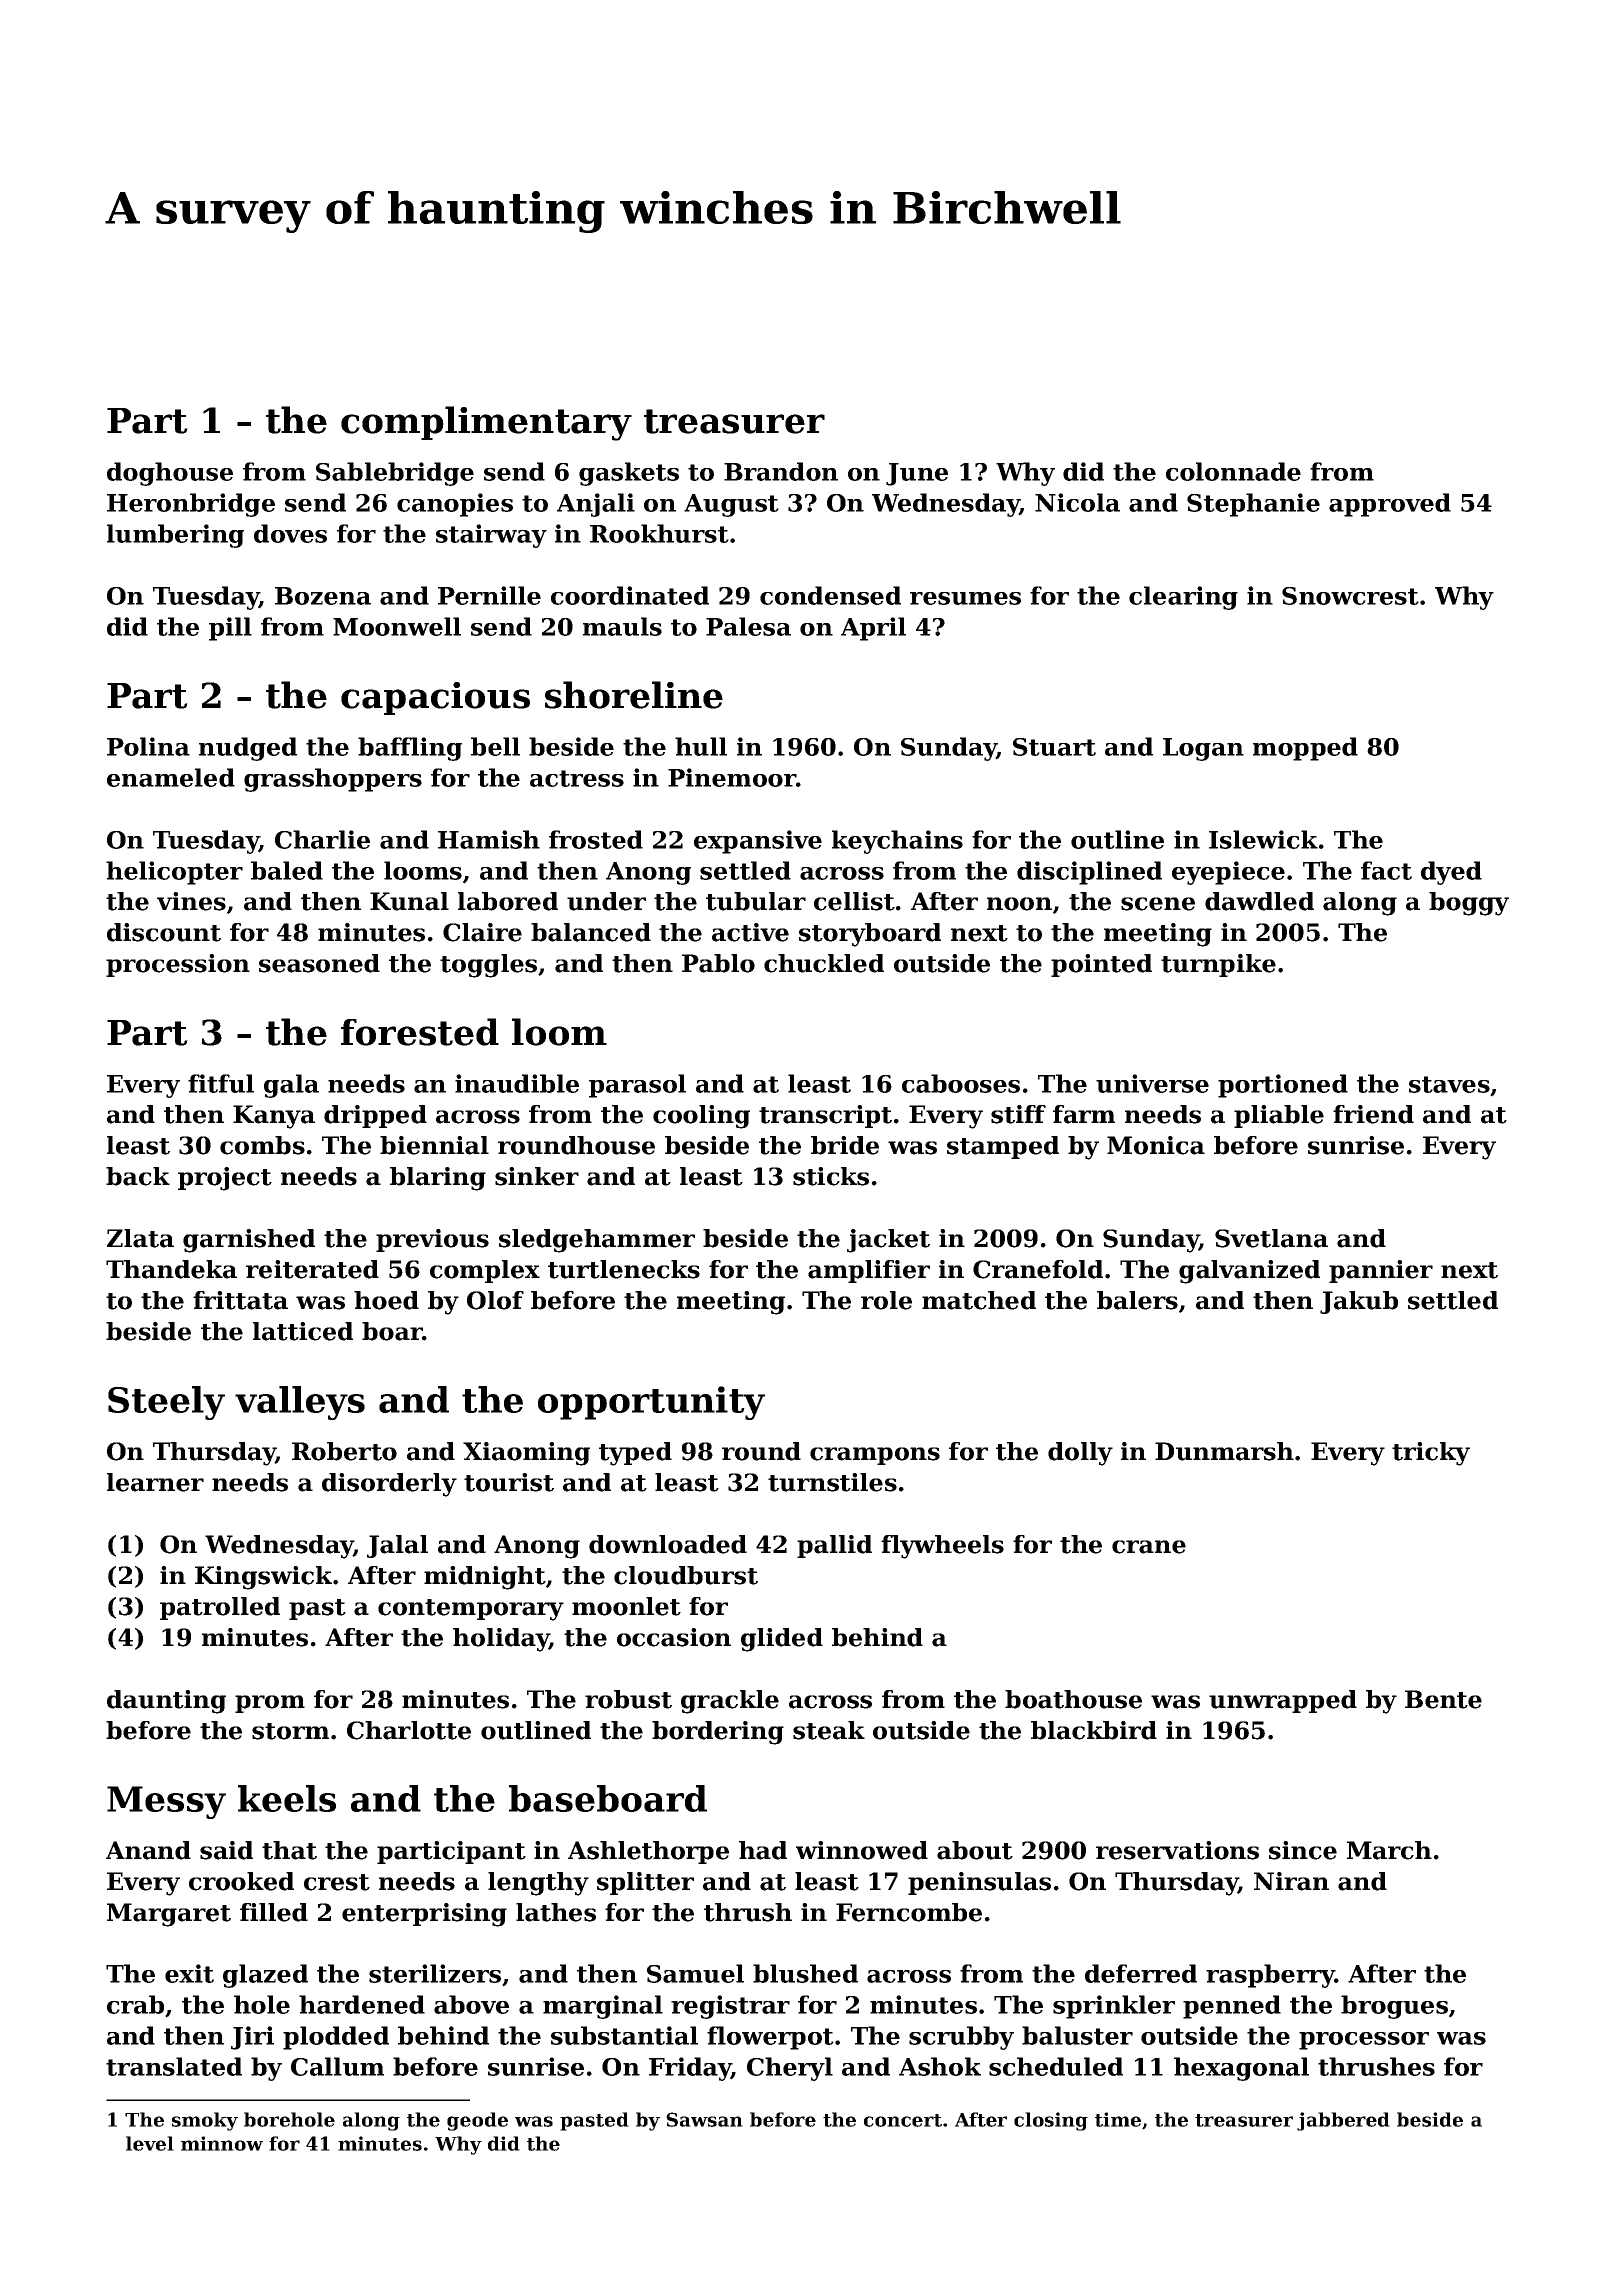  Describe the element at coordinates (170, 474) in the screenshot. I see `doghouse` at that location.
